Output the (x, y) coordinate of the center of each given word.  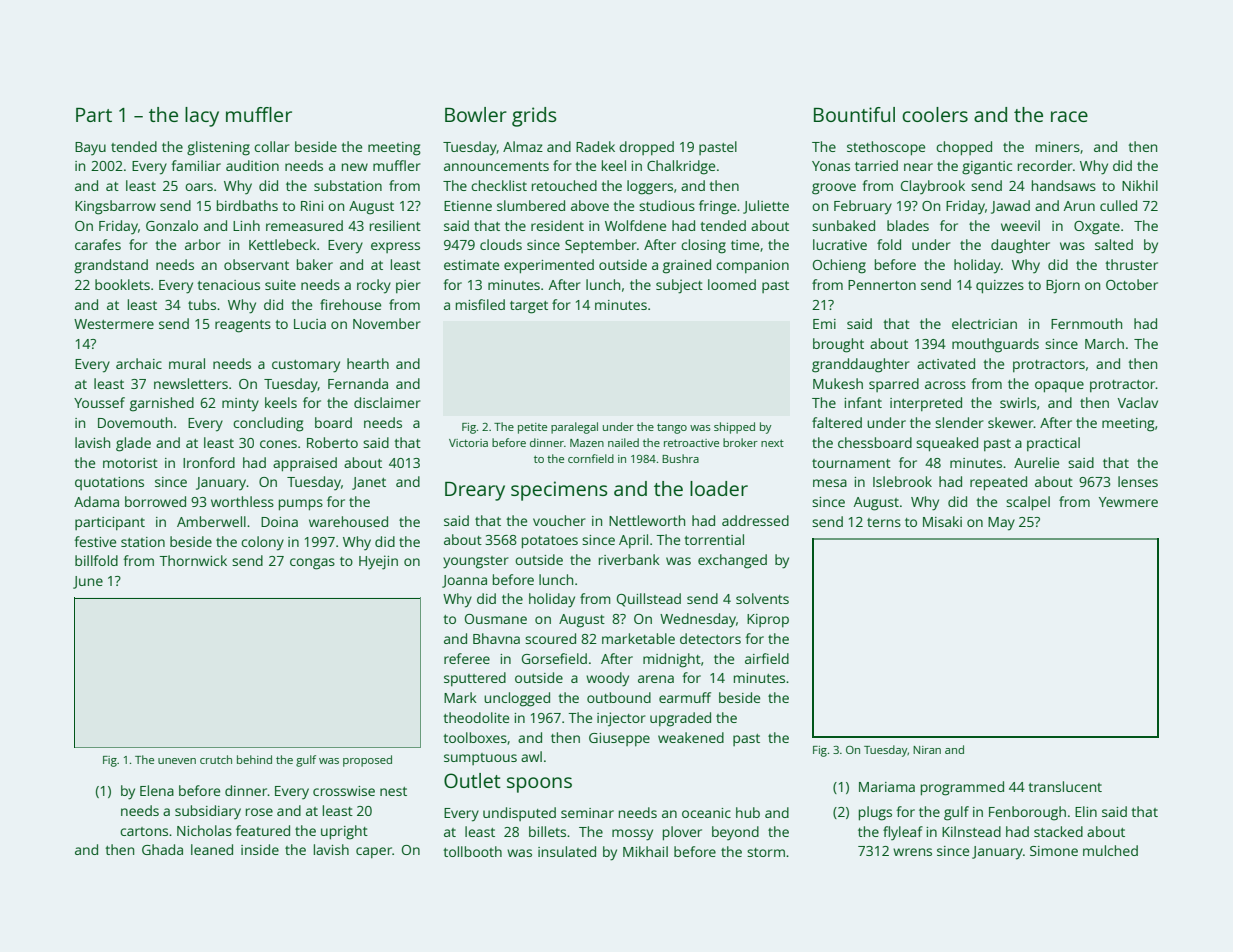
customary (306, 366)
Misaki (942, 521)
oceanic (706, 813)
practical (1053, 444)
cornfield (591, 458)
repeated (998, 483)
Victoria (468, 443)
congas (312, 564)
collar (272, 146)
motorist (130, 463)
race (1069, 116)
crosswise (344, 791)
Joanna (464, 581)
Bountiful (854, 114)
